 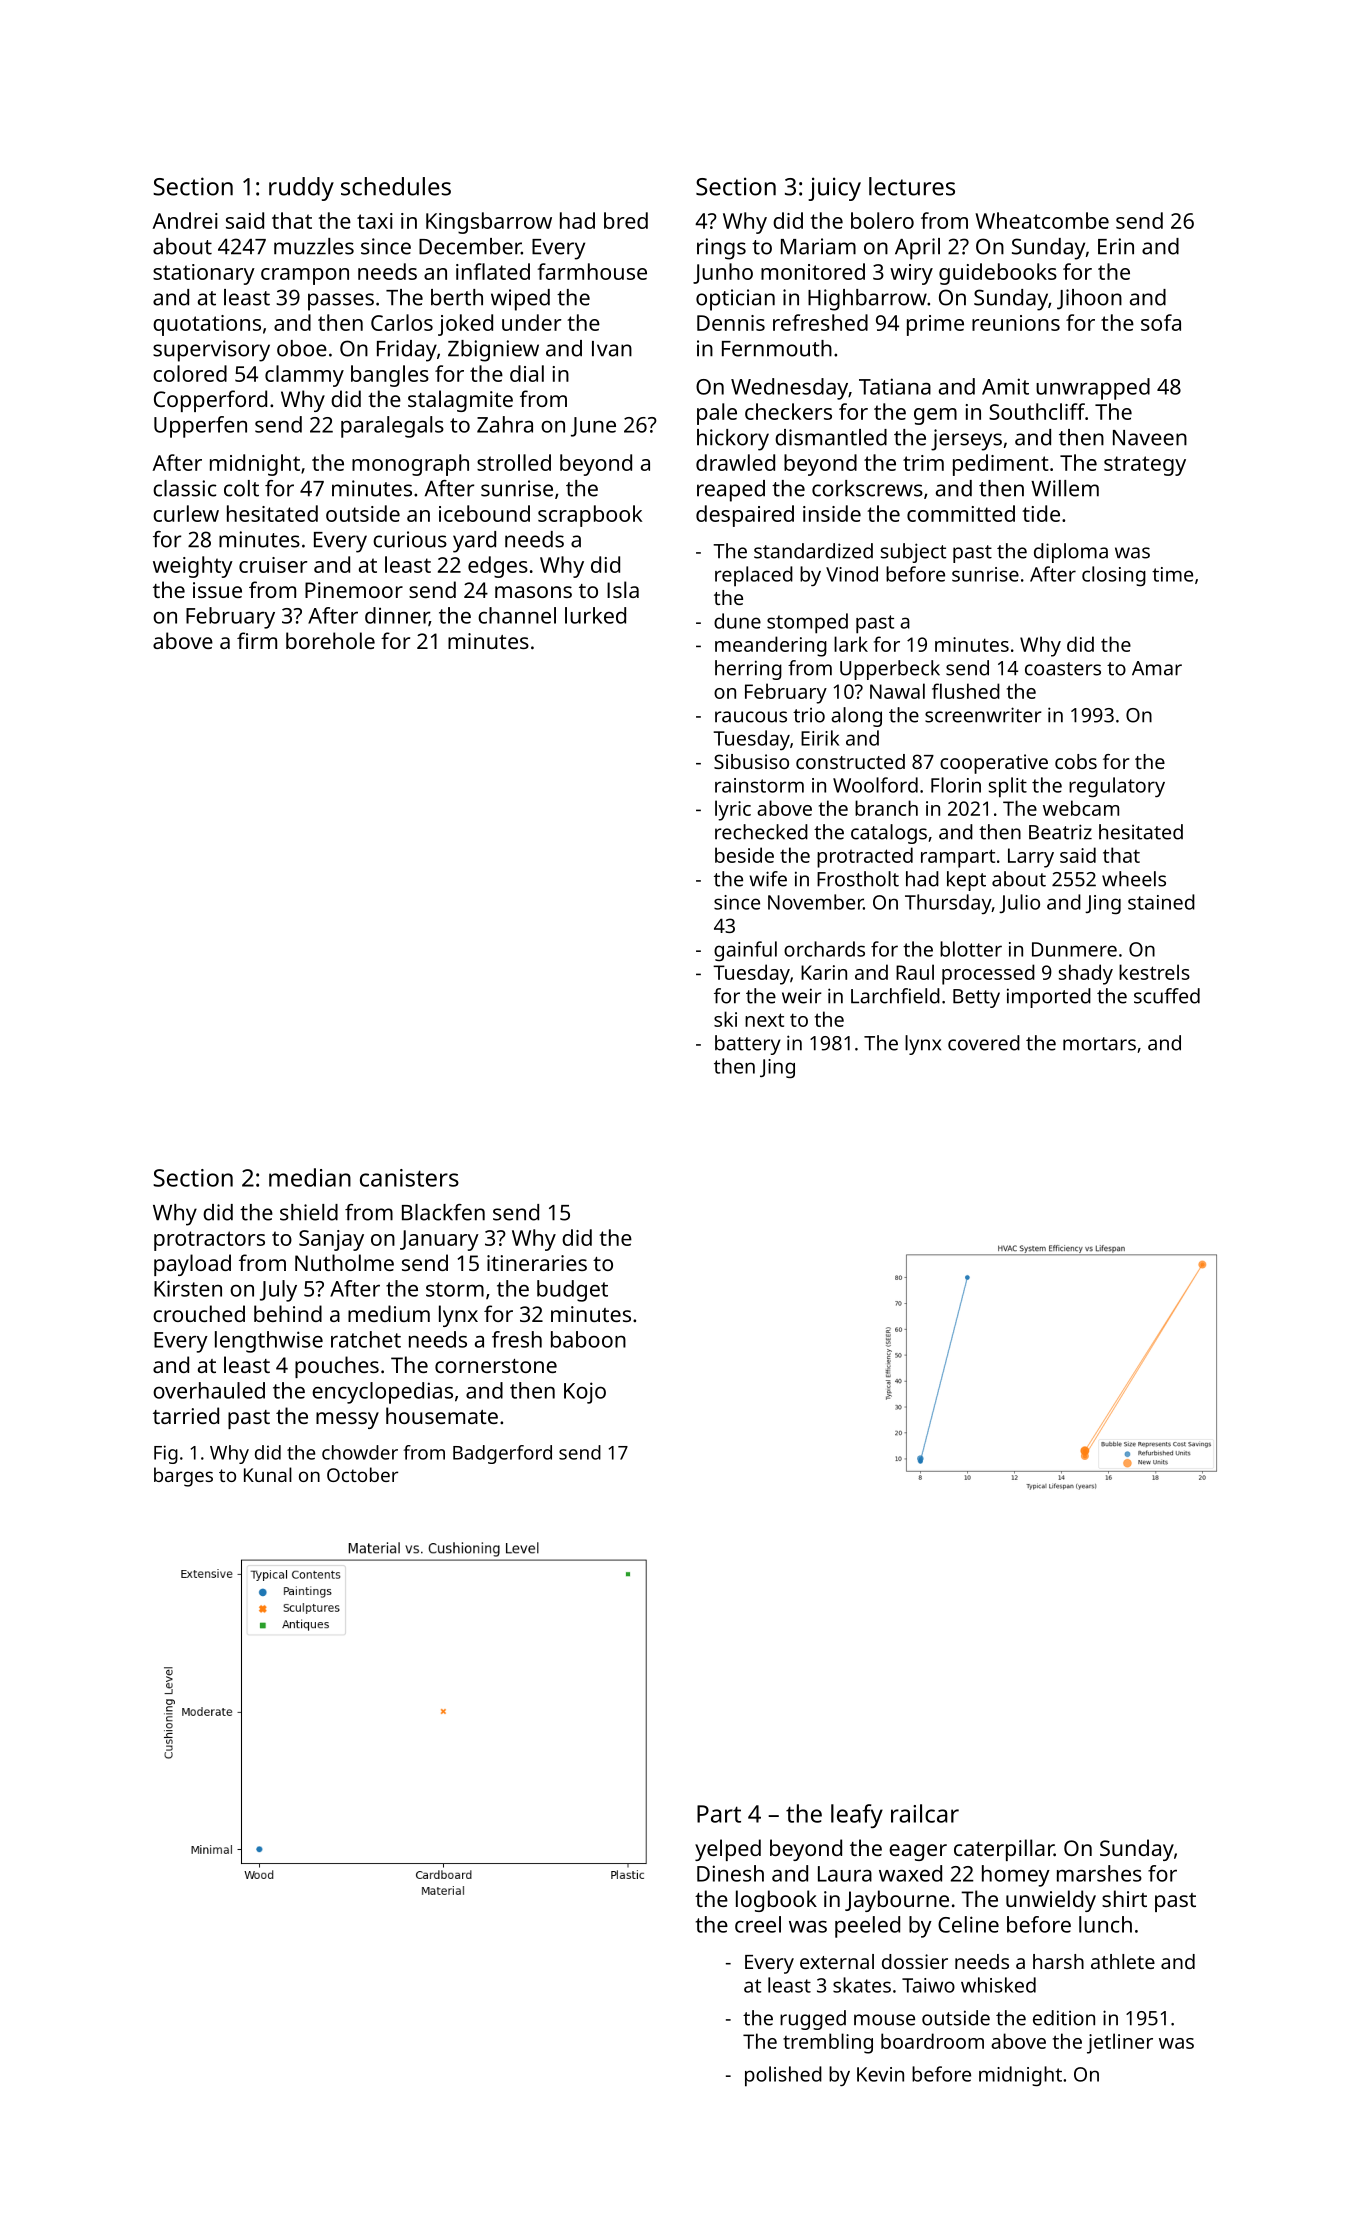 I want to click on itineraries, so click(x=537, y=1263).
